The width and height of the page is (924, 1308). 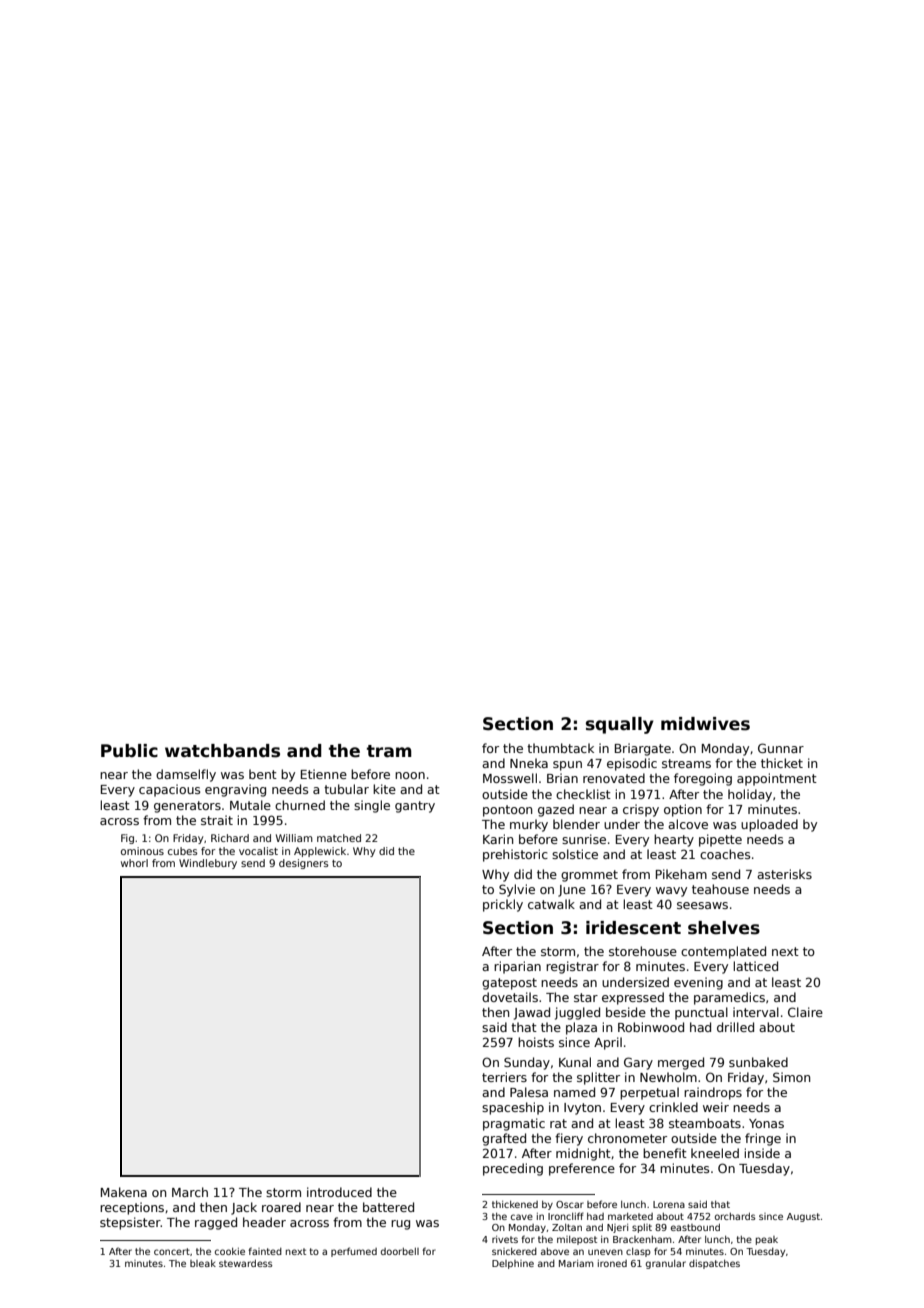 I want to click on midwives, so click(x=705, y=724).
